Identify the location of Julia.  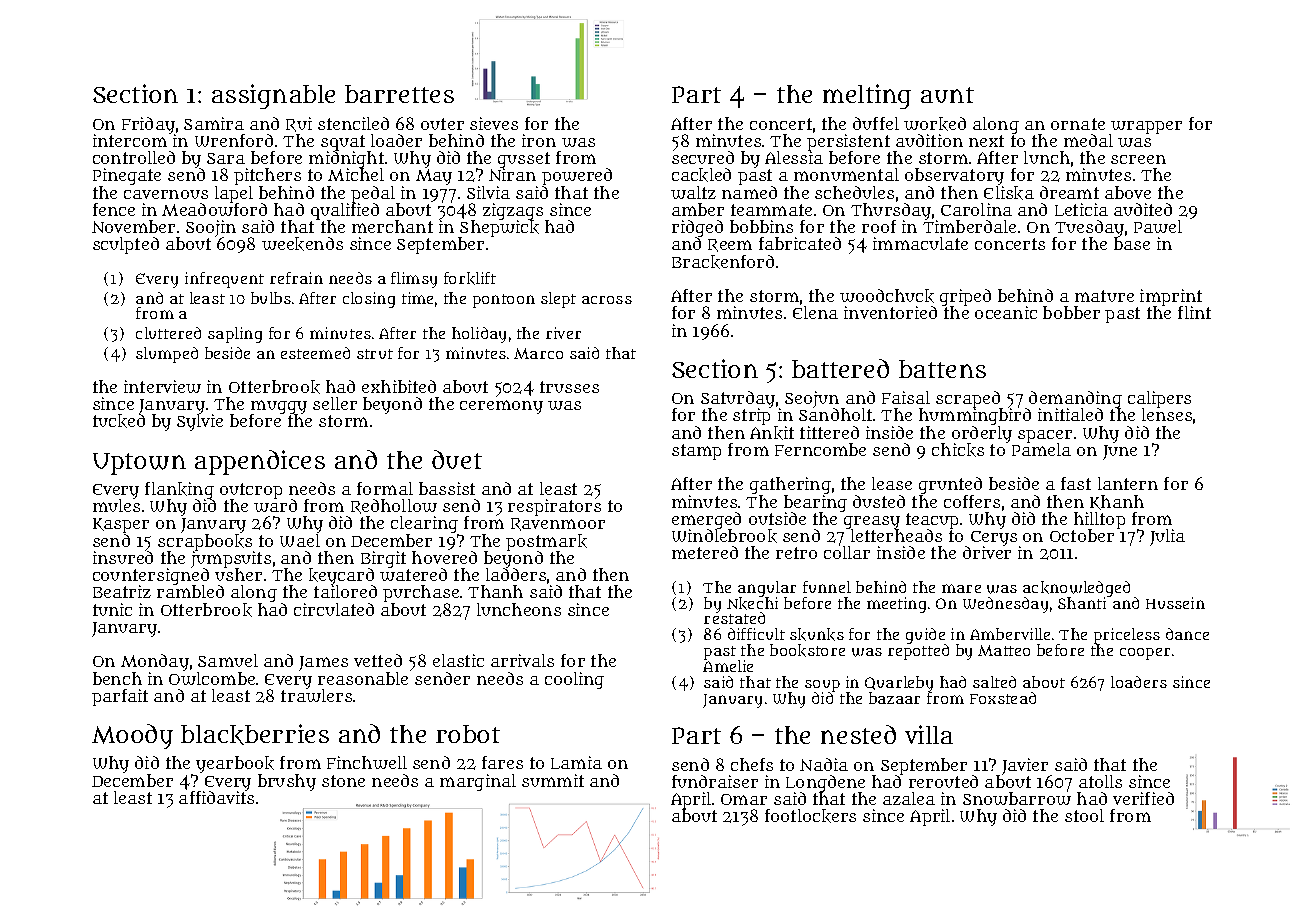
(1167, 537).
